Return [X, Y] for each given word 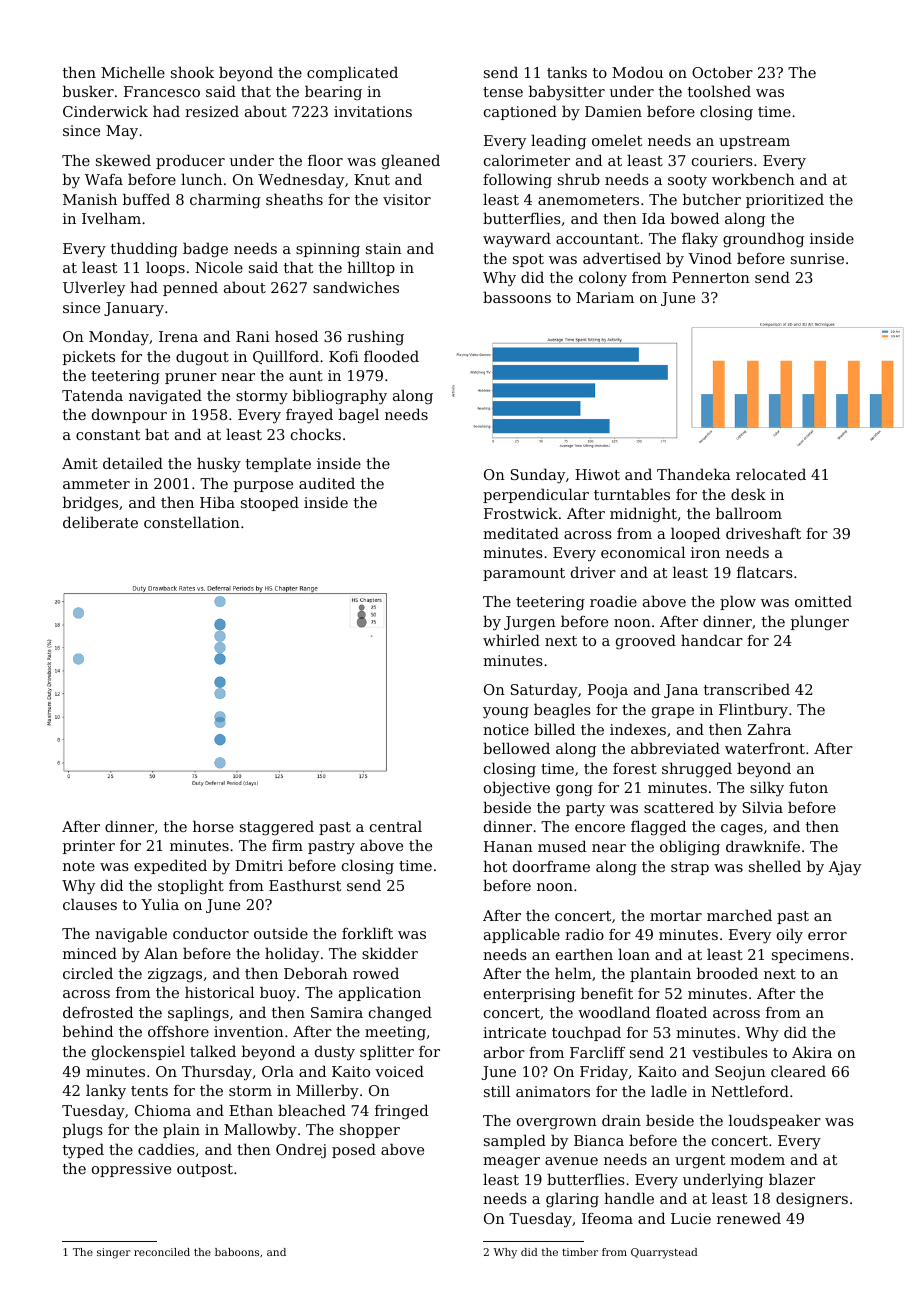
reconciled [162, 1252]
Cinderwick [105, 111]
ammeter [96, 484]
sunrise [817, 258]
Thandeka [694, 474]
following [517, 180]
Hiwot [597, 474]
